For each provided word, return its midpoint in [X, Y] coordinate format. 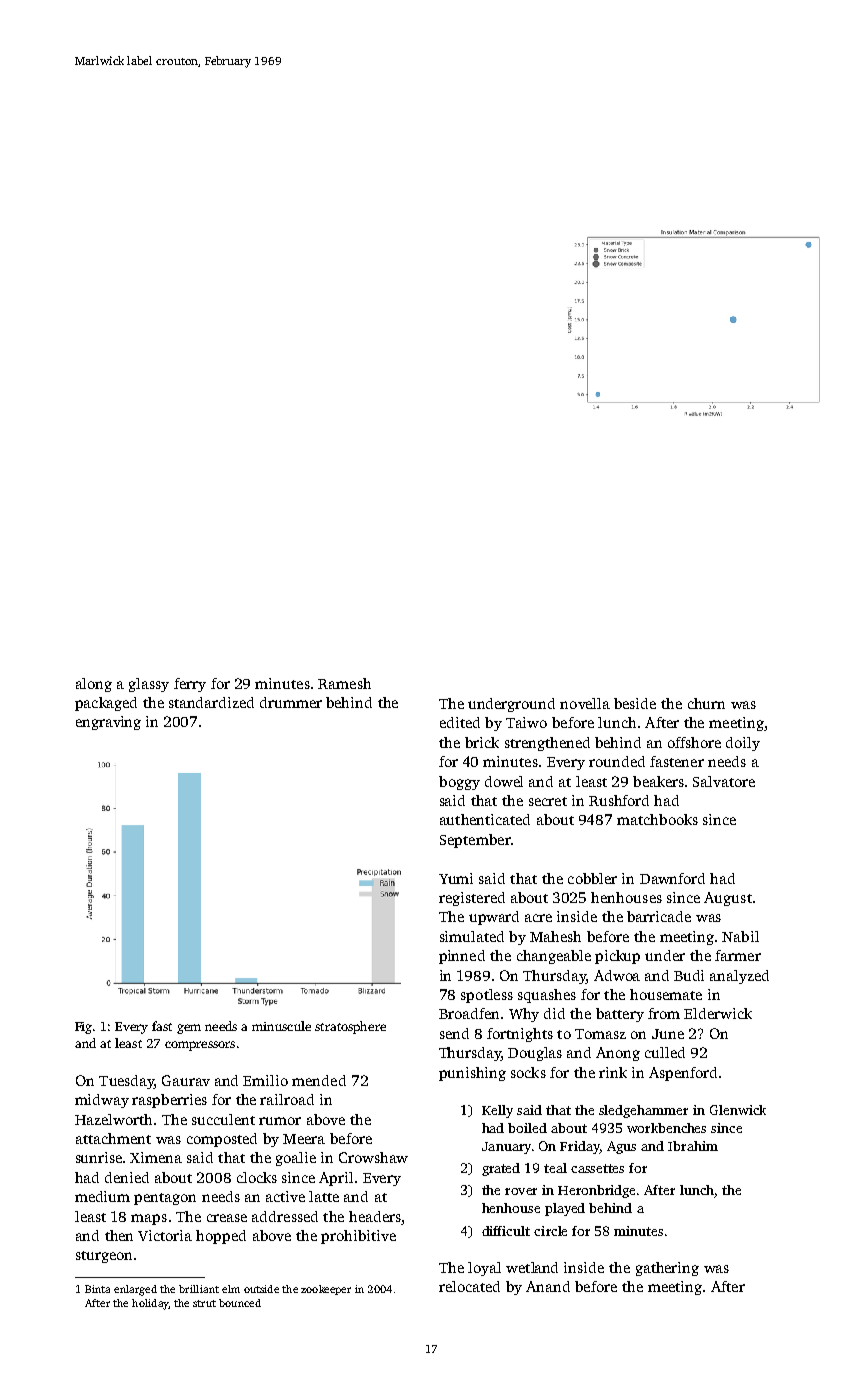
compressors [200, 1046]
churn [706, 703]
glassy [149, 685]
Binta [97, 1289]
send [454, 1033]
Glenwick [738, 1110]
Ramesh [344, 683]
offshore [694, 742]
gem [189, 1029]
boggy [459, 783]
